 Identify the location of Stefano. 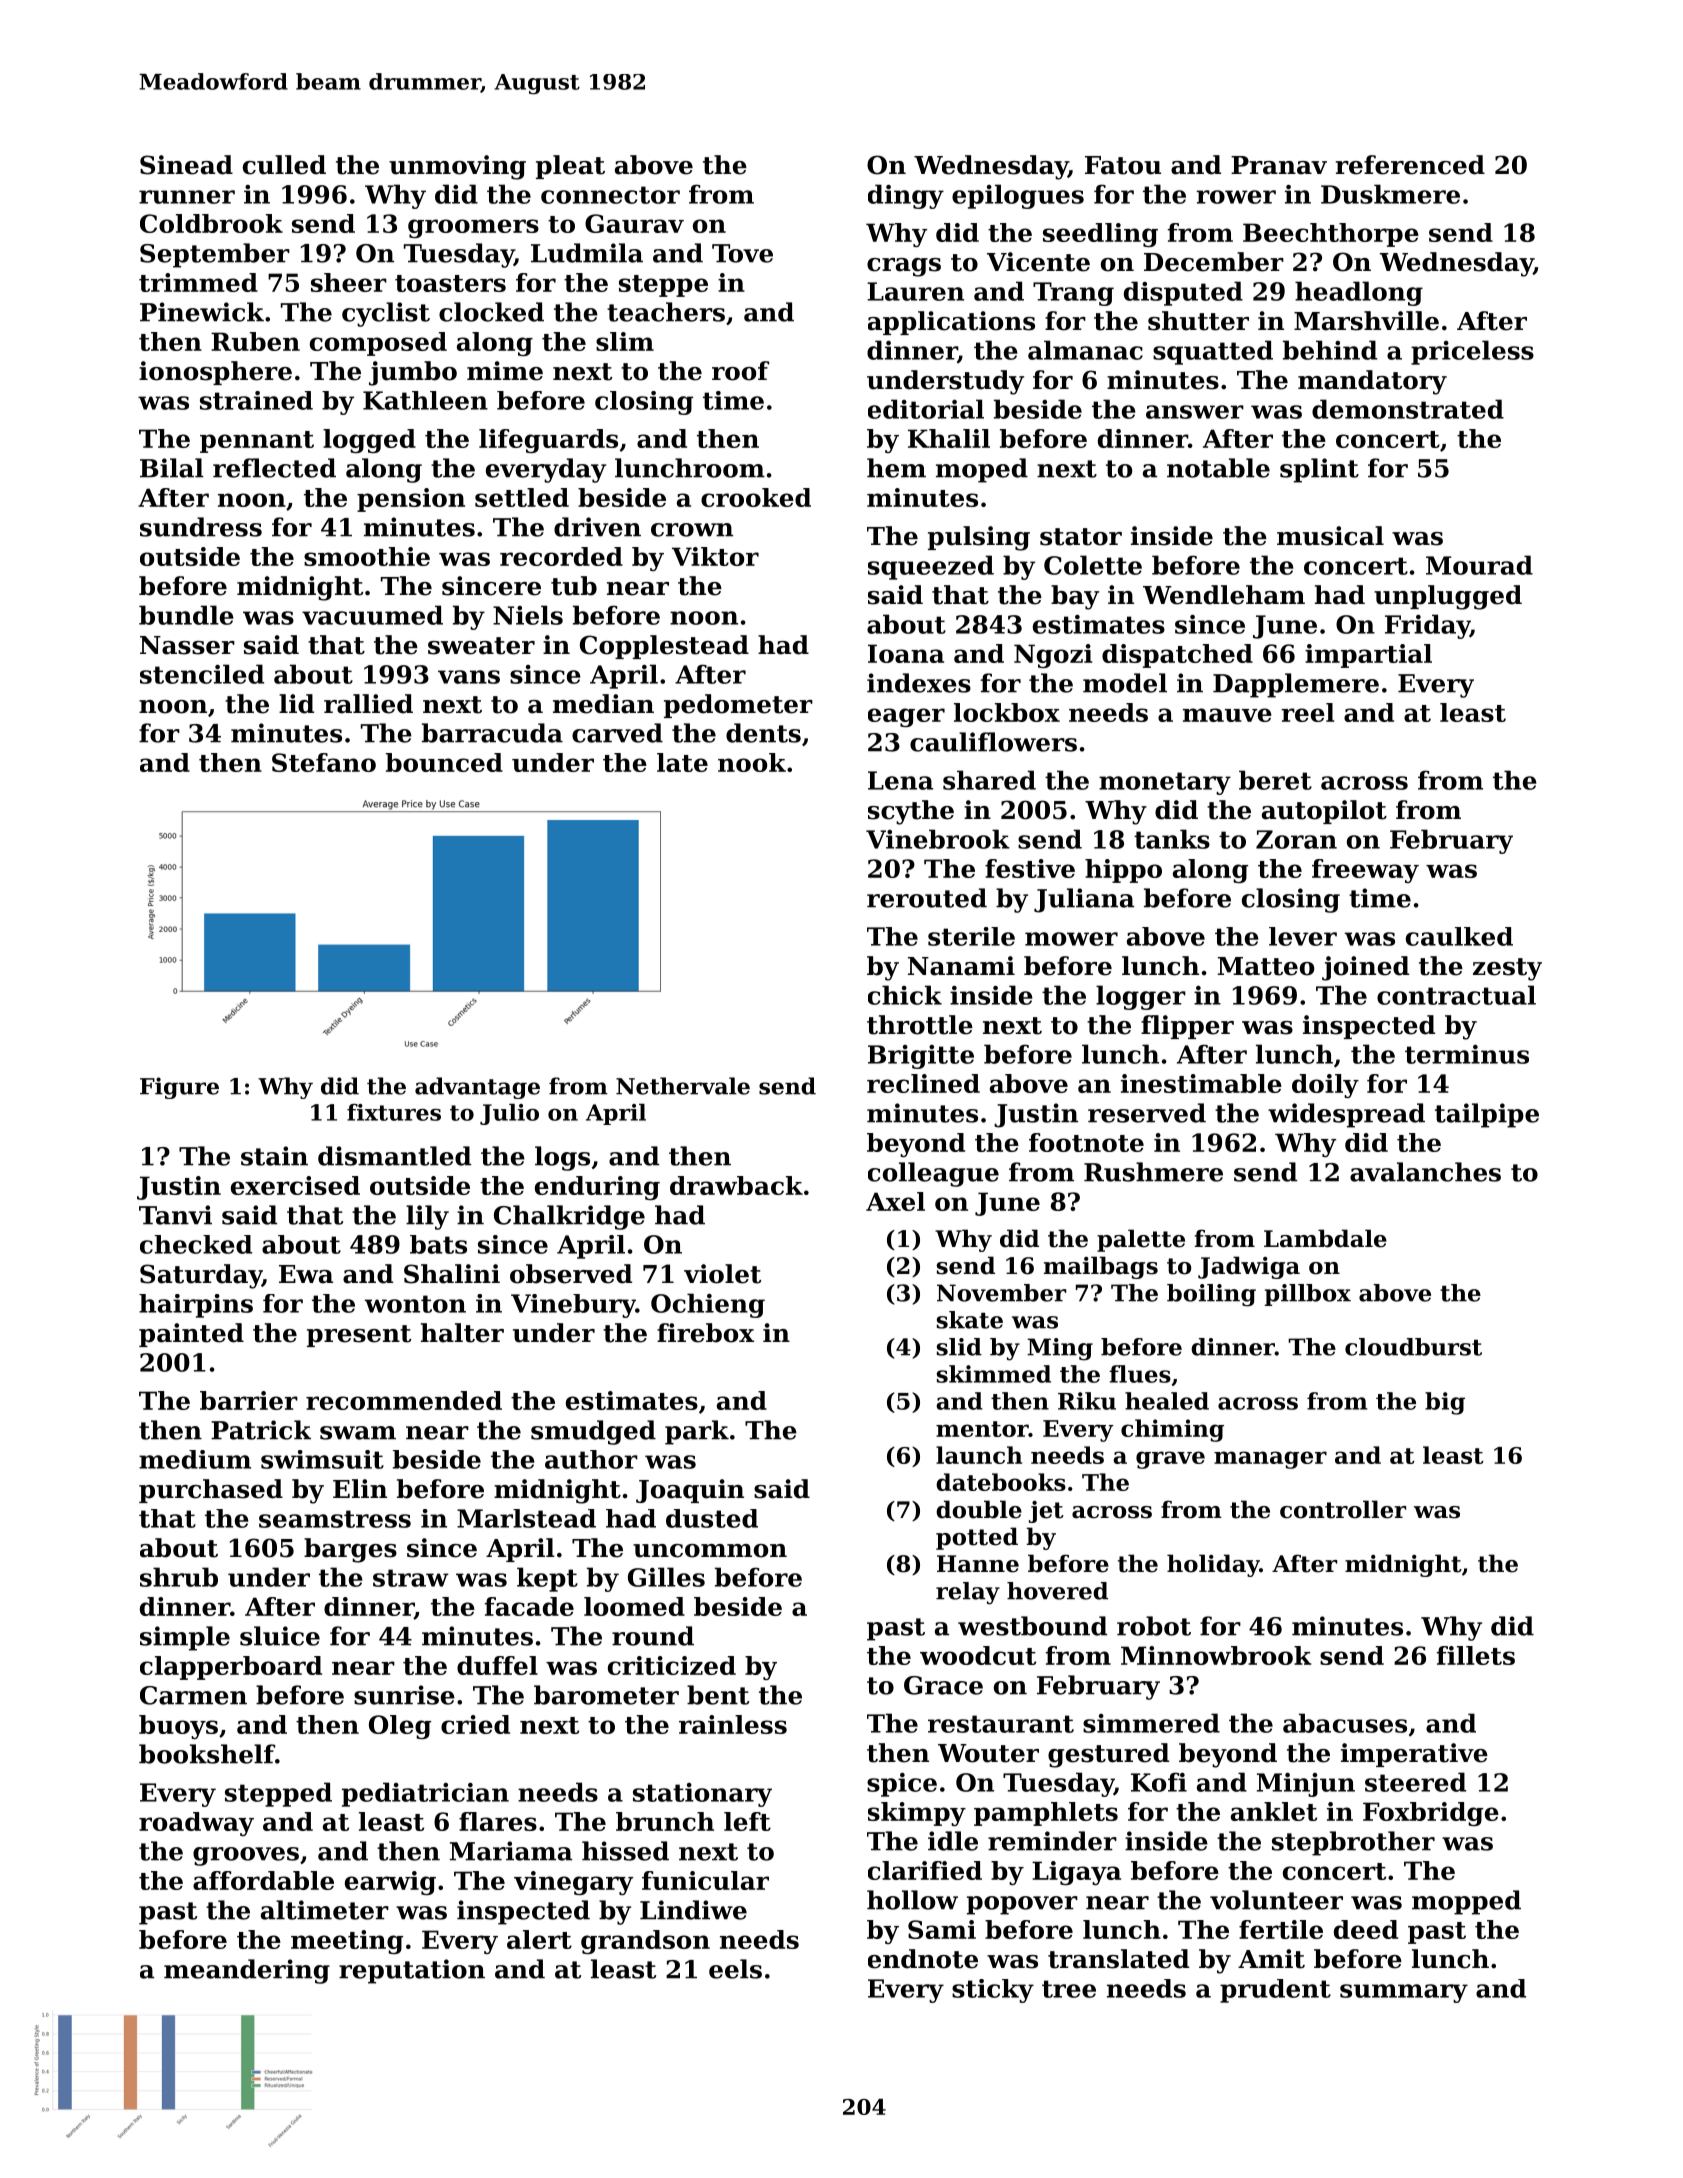
(324, 762).
